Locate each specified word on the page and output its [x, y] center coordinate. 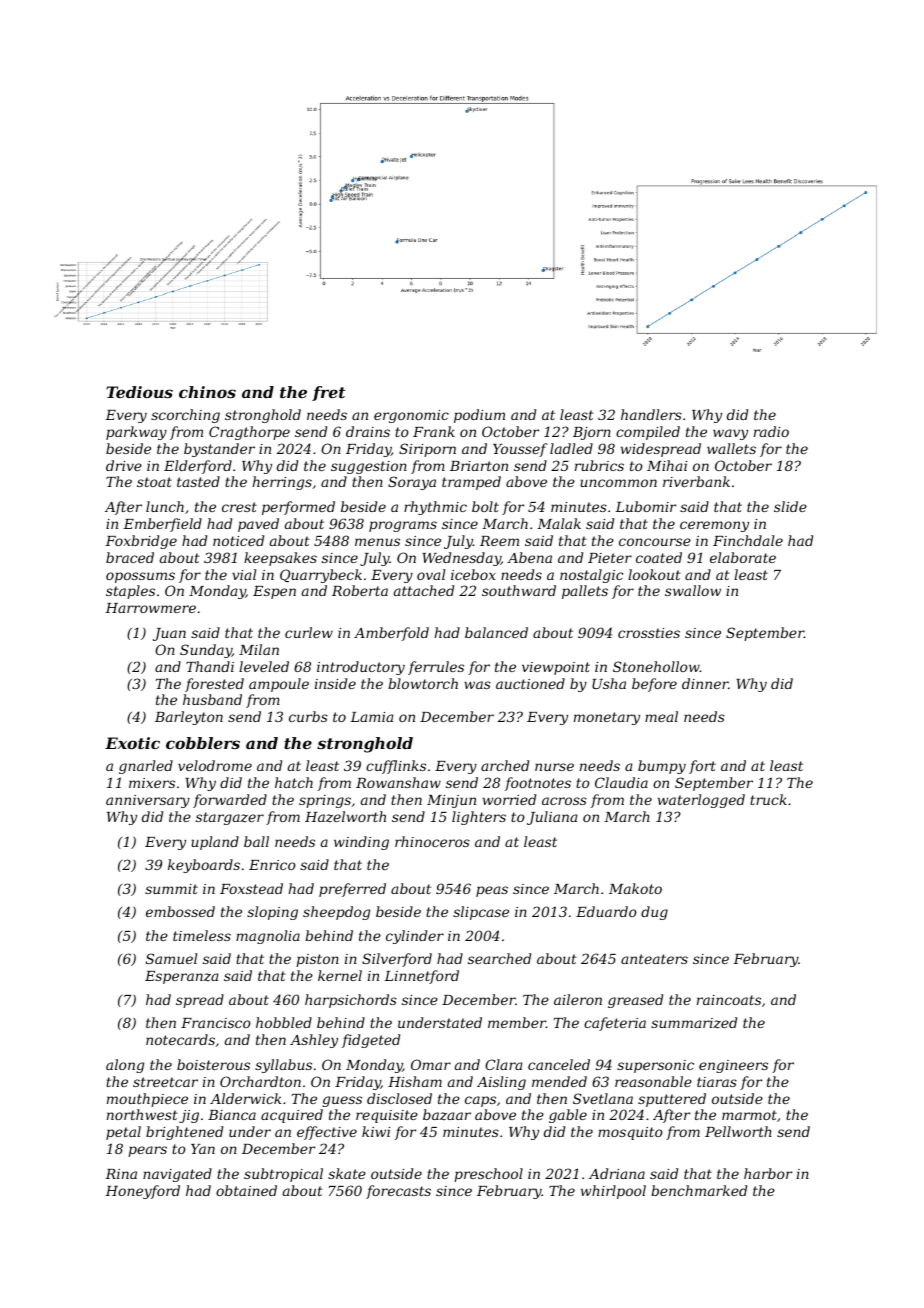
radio [771, 431]
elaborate [743, 557]
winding [361, 843]
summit [171, 889]
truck [768, 799]
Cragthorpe [249, 433]
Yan [203, 1149]
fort [702, 767]
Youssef [520, 450]
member [517, 1022]
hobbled [284, 1022]
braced [130, 557]
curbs [308, 716]
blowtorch [423, 683]
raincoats [729, 1000]
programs [403, 526]
